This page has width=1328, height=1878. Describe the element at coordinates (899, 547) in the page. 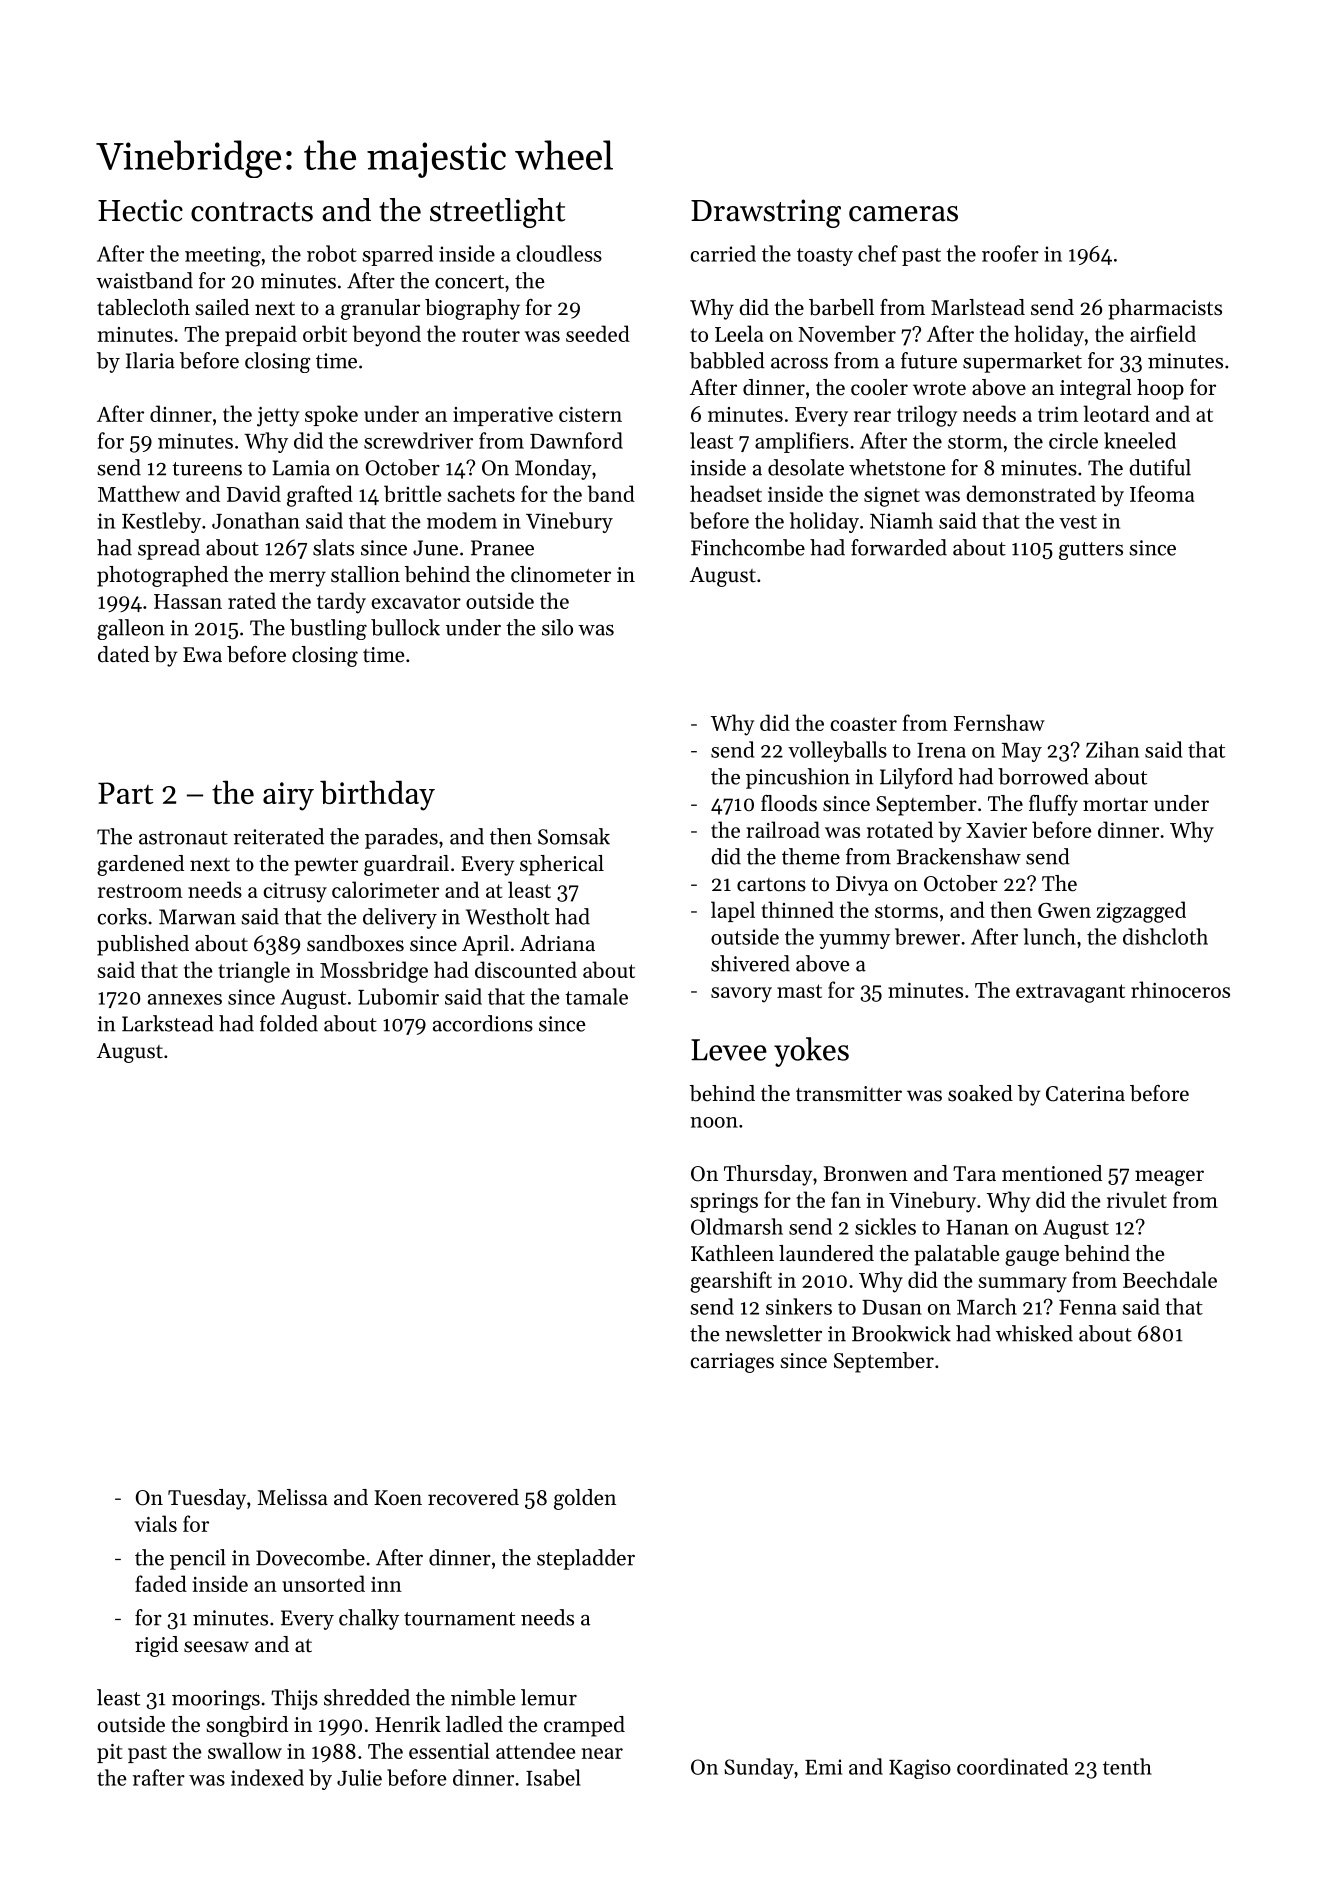

I see `forwarded` at that location.
